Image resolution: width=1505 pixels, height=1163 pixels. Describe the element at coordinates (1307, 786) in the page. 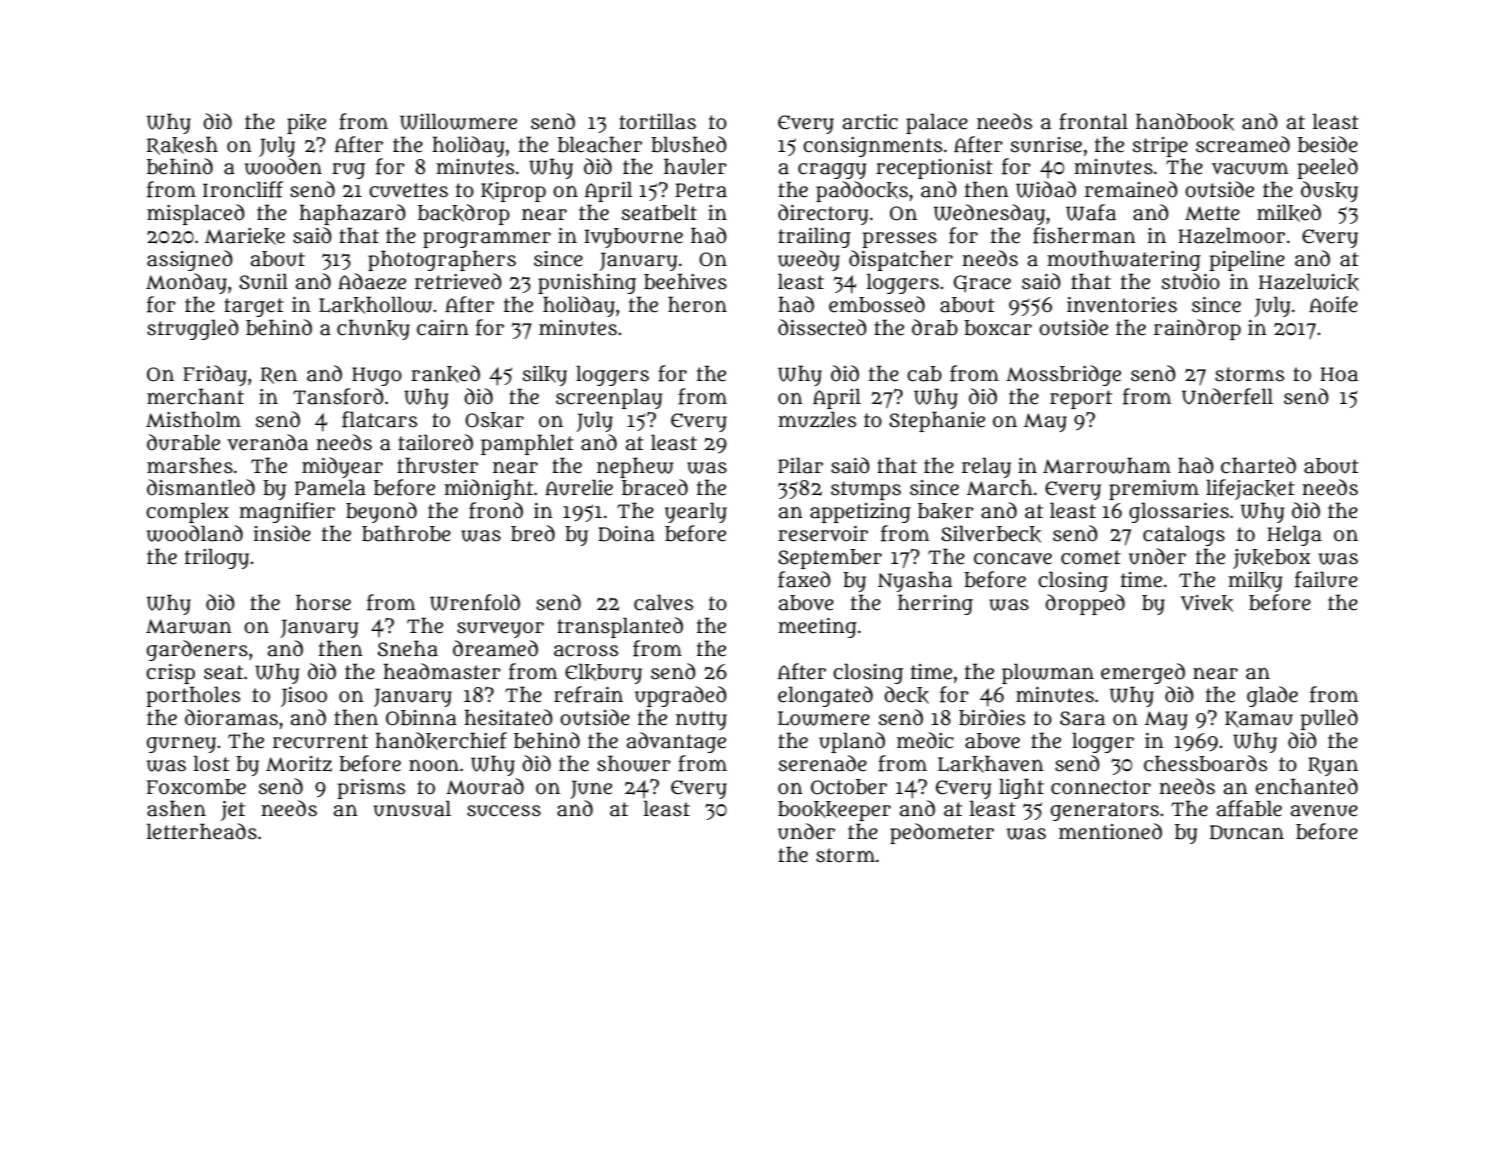

I see `enchanted` at that location.
